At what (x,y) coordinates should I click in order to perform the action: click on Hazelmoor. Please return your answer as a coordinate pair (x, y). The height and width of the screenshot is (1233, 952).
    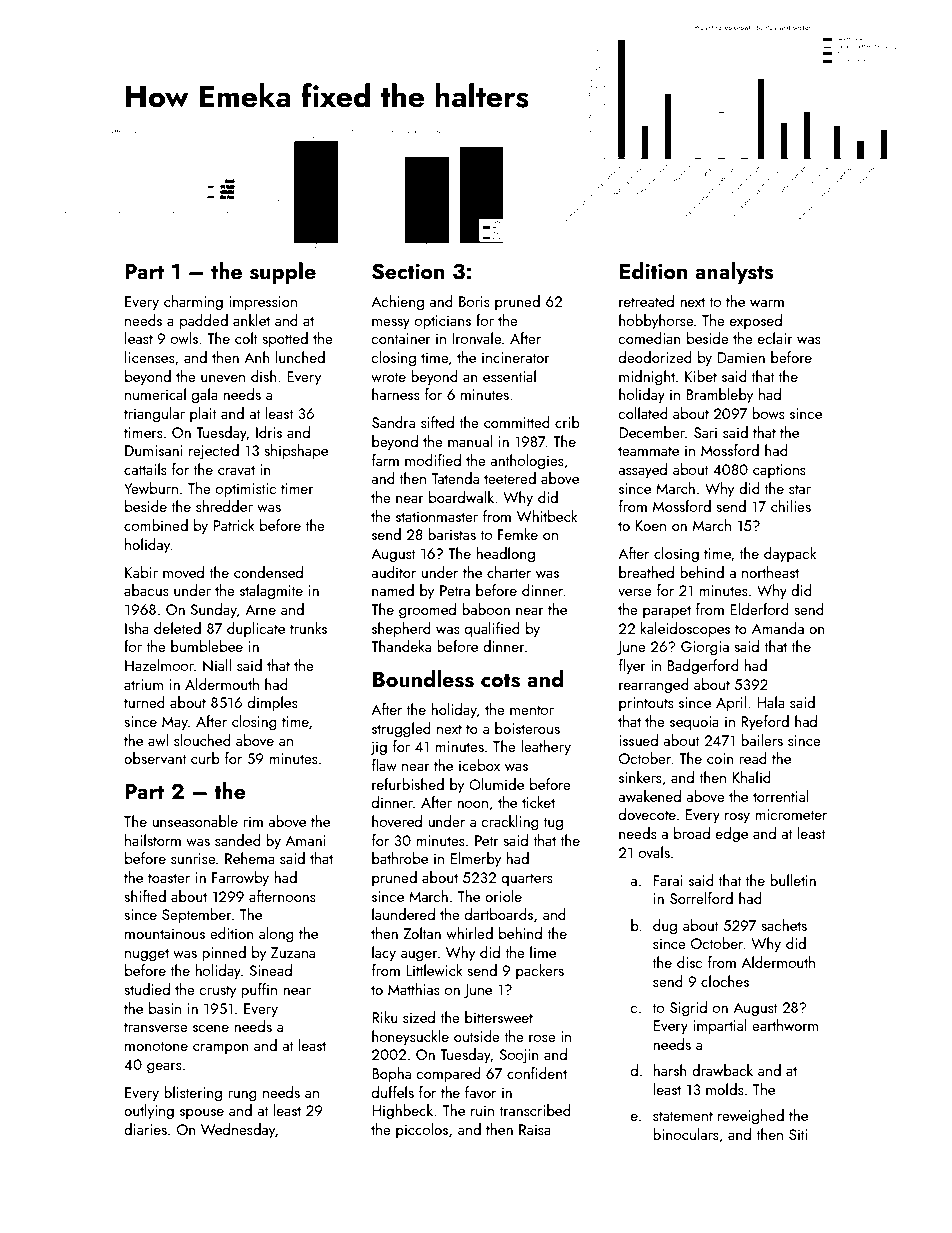
    Looking at the image, I should click on (159, 665).
